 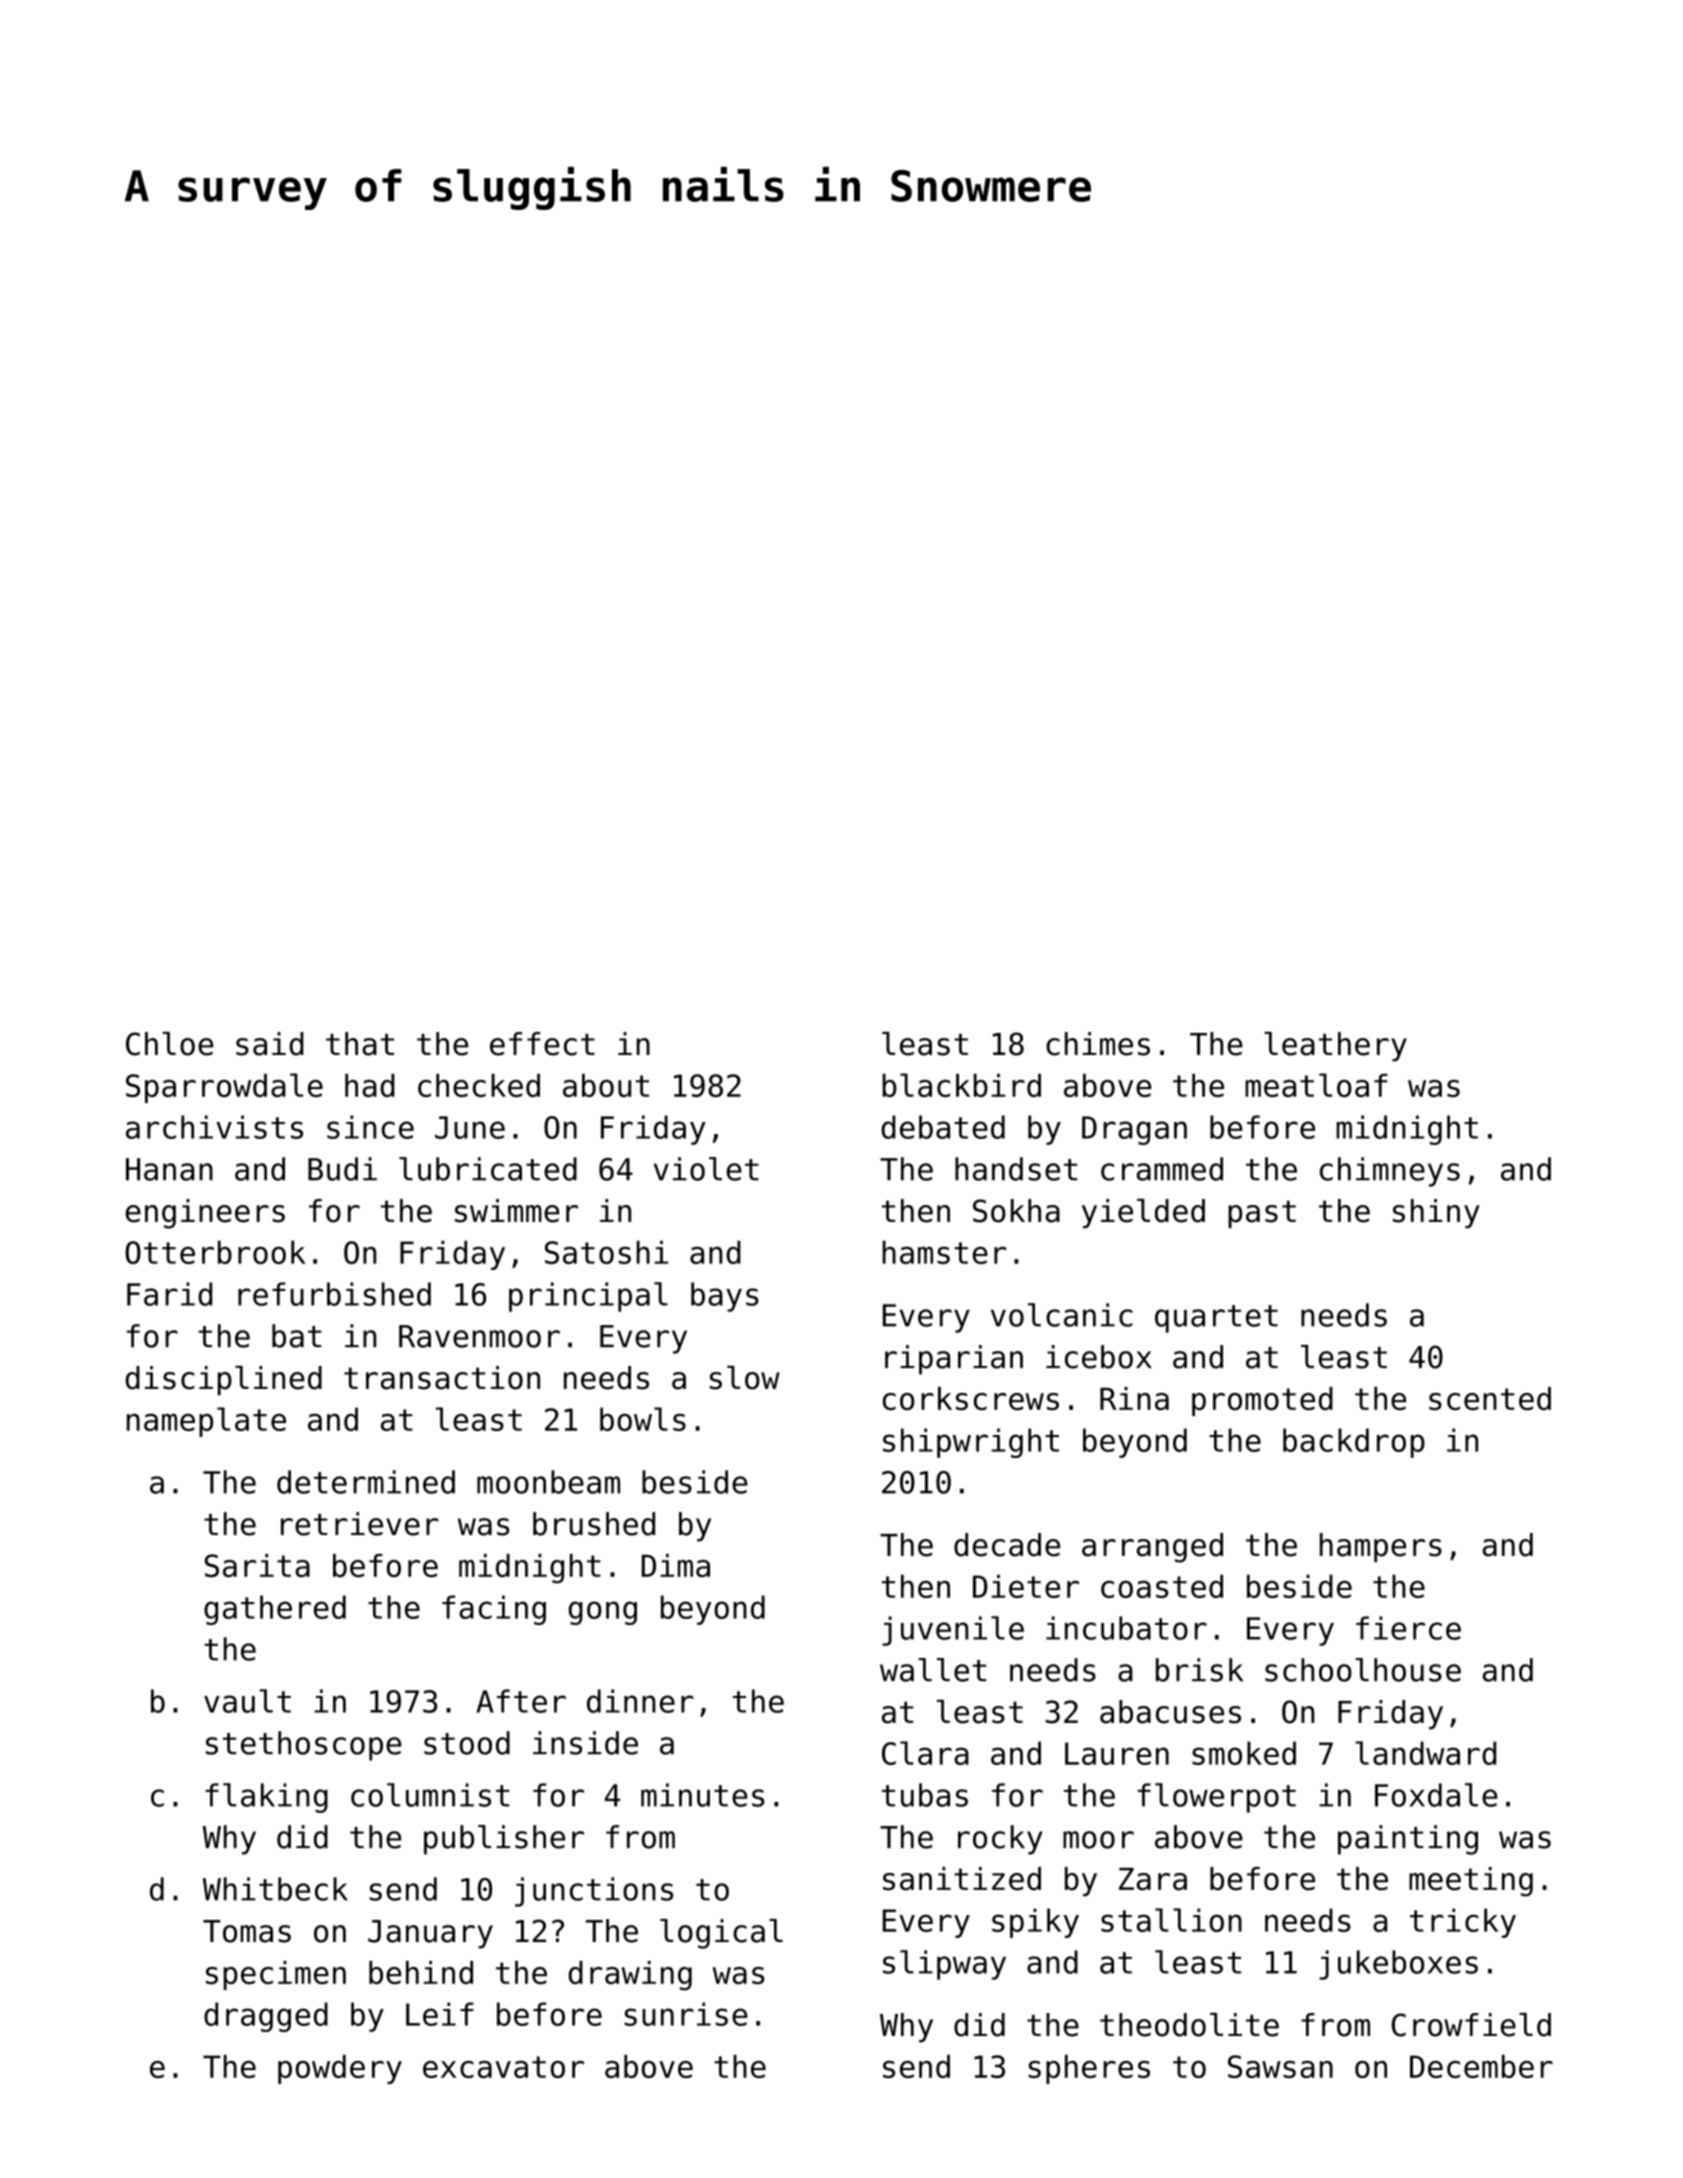 What do you see at coordinates (1016, 1169) in the page?
I see `handset` at bounding box center [1016, 1169].
